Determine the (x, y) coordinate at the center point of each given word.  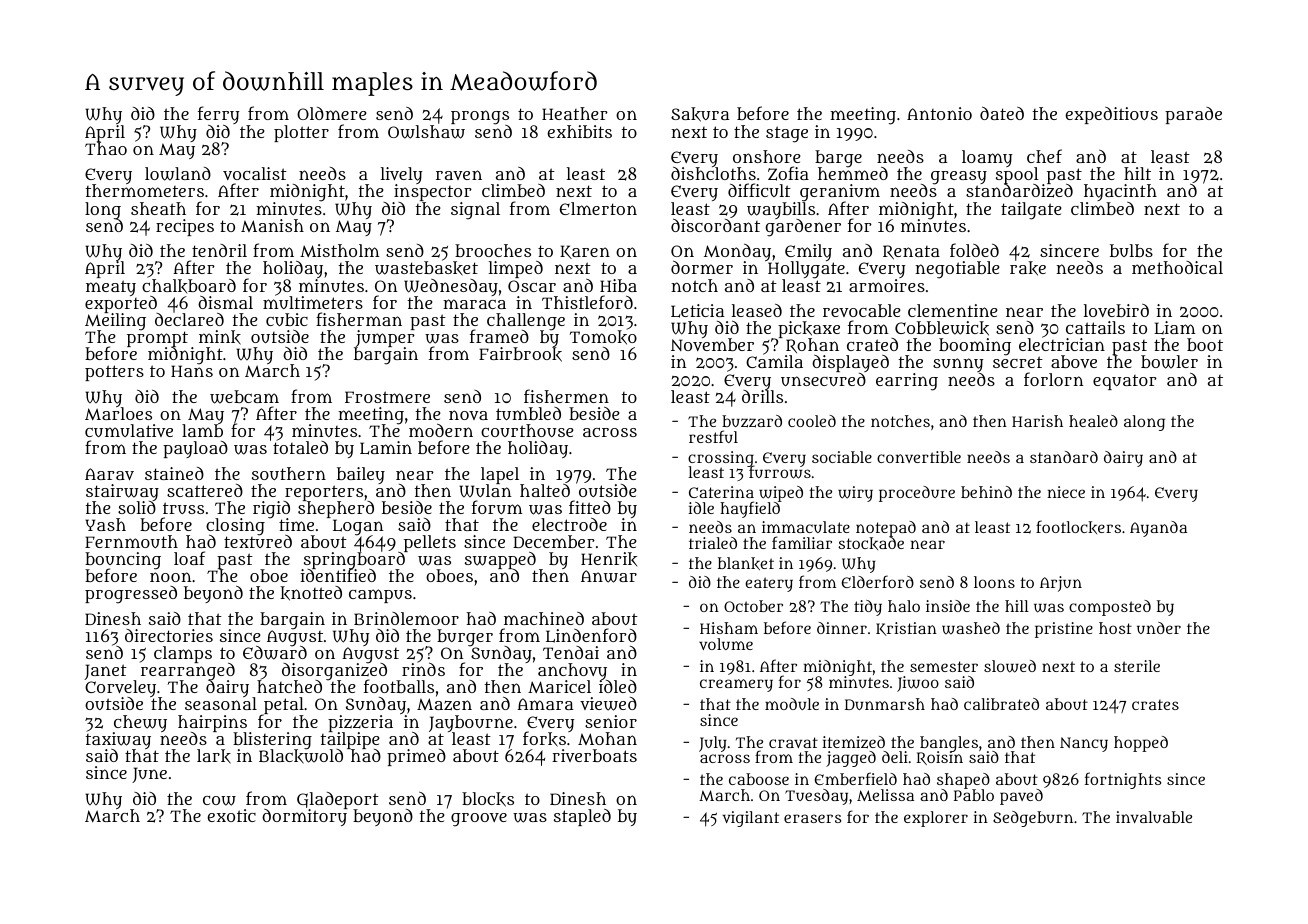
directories (169, 635)
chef (1044, 156)
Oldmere (332, 113)
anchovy (573, 672)
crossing (721, 459)
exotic (232, 815)
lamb (202, 431)
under (1159, 628)
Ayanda (1158, 529)
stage (787, 134)
